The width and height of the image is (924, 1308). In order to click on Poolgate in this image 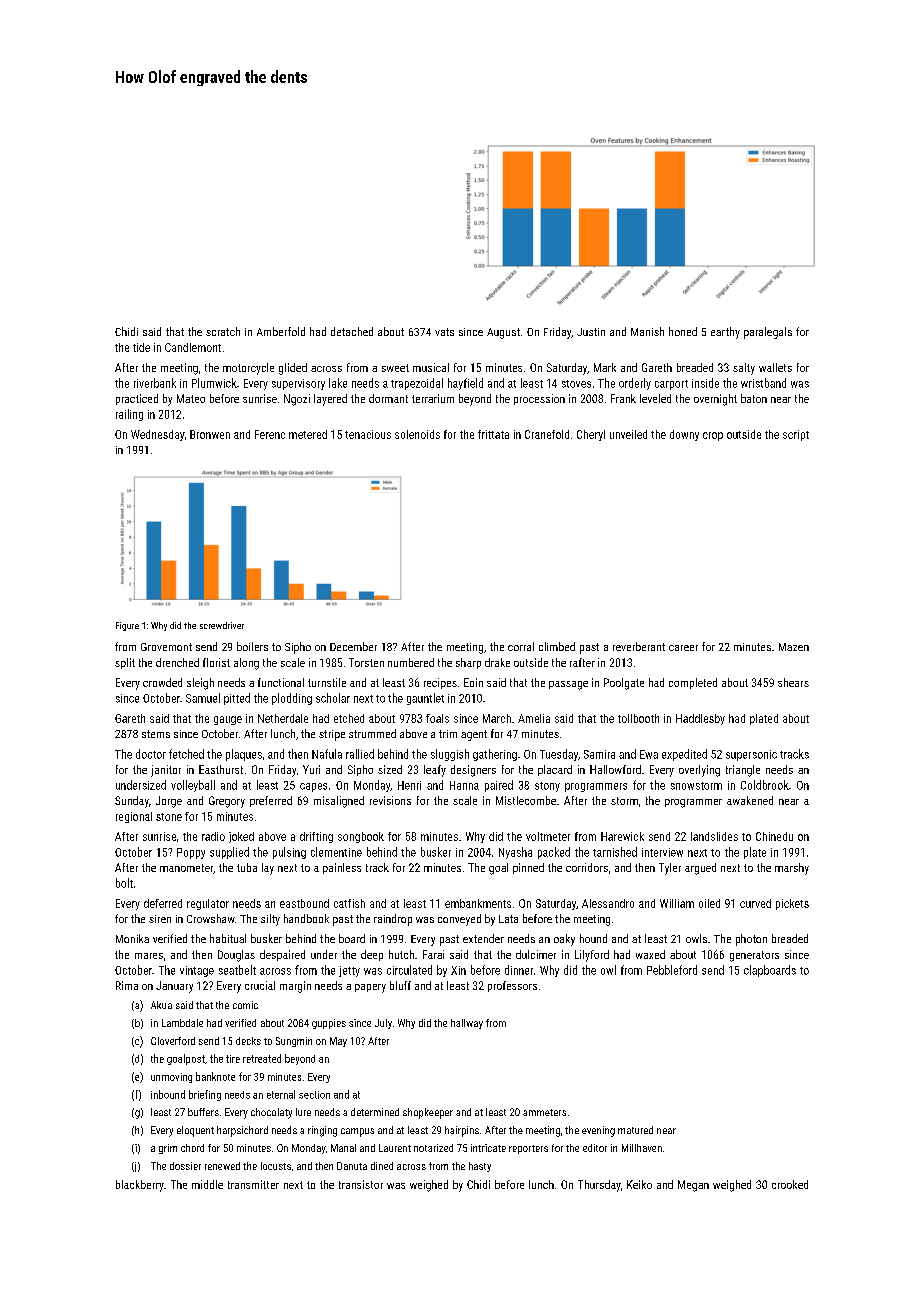, I will do `click(624, 684)`.
